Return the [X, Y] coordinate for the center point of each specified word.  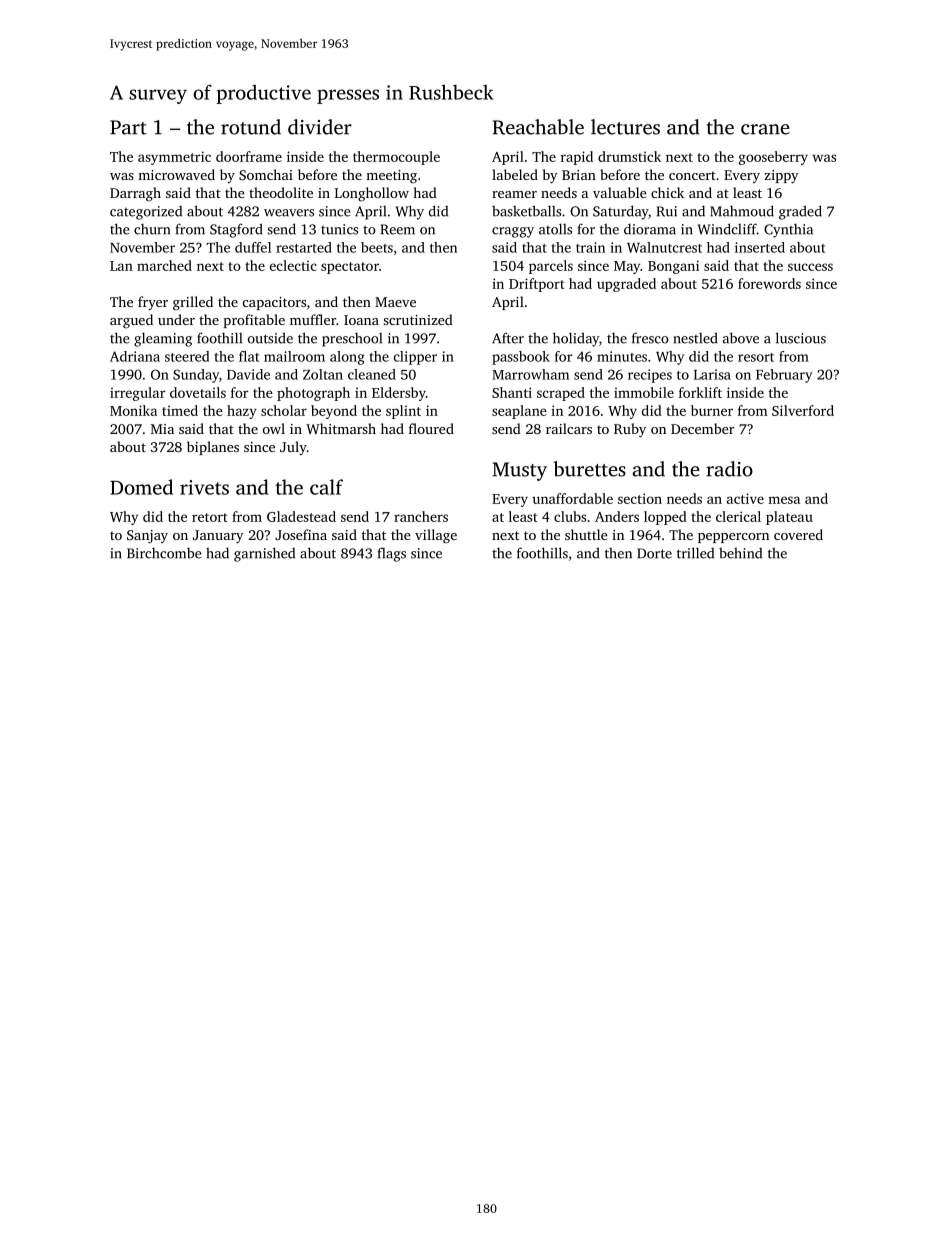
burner [712, 410]
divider [320, 127]
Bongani [673, 267]
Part [128, 127]
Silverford [803, 410]
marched [164, 265]
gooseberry [773, 158]
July [293, 448]
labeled [515, 174]
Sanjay [147, 537]
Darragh [135, 194]
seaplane [519, 412]
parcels [551, 267]
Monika [133, 410]
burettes [589, 469]
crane [765, 129]
